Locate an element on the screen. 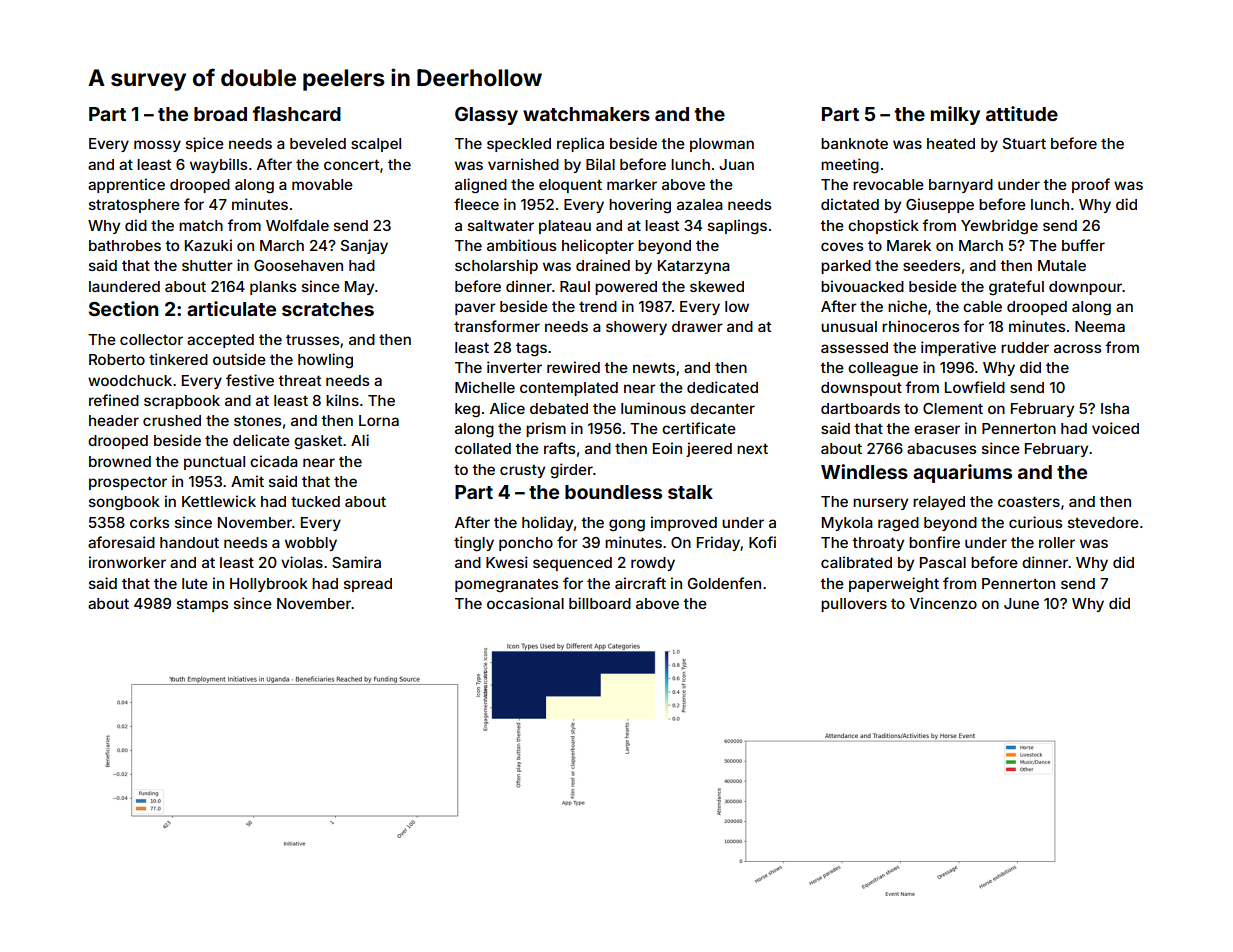  attitude is located at coordinates (1022, 113).
